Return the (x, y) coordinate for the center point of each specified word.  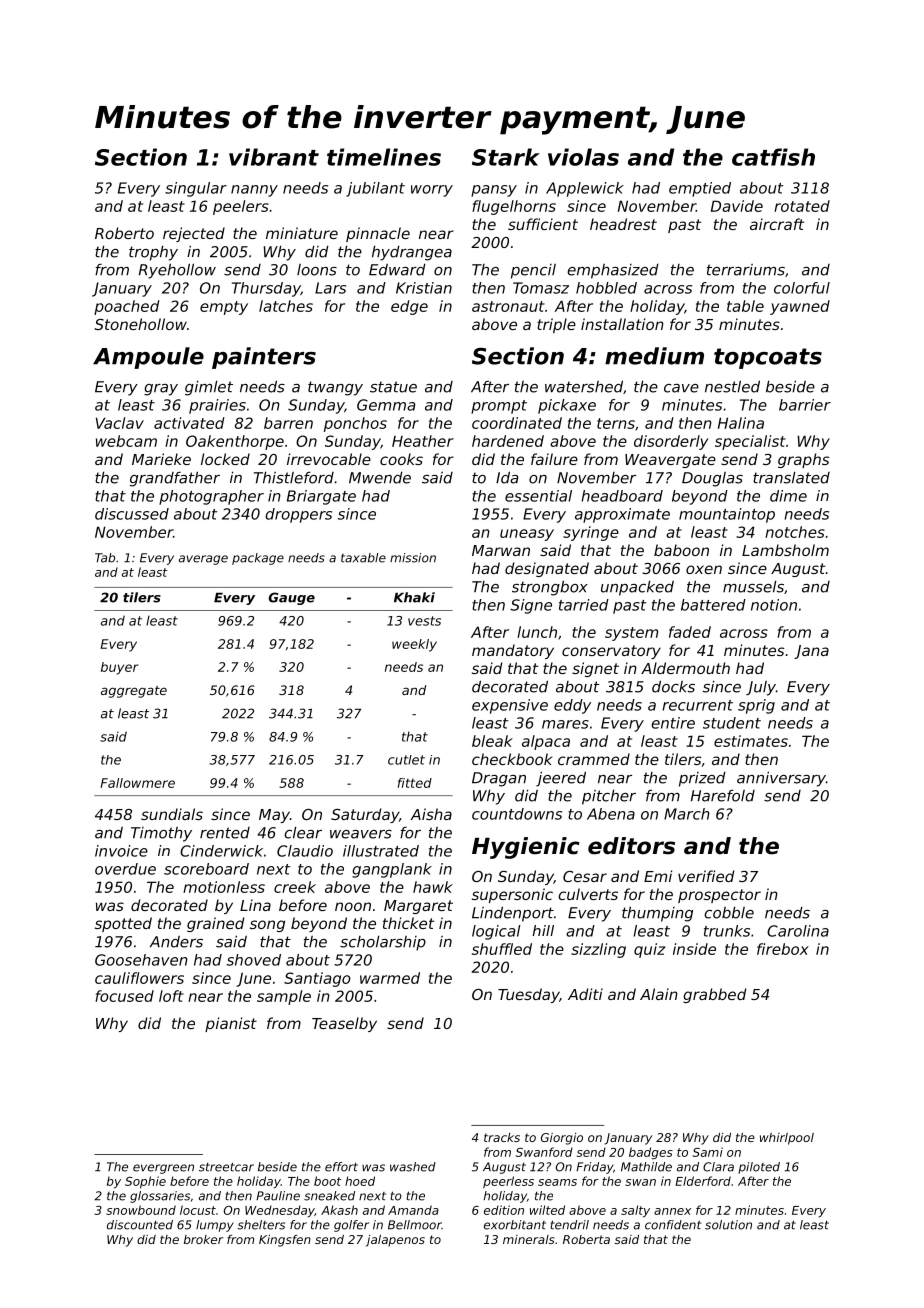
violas (583, 157)
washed (413, 1167)
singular (196, 189)
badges (651, 1153)
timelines (384, 157)
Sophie (145, 1182)
